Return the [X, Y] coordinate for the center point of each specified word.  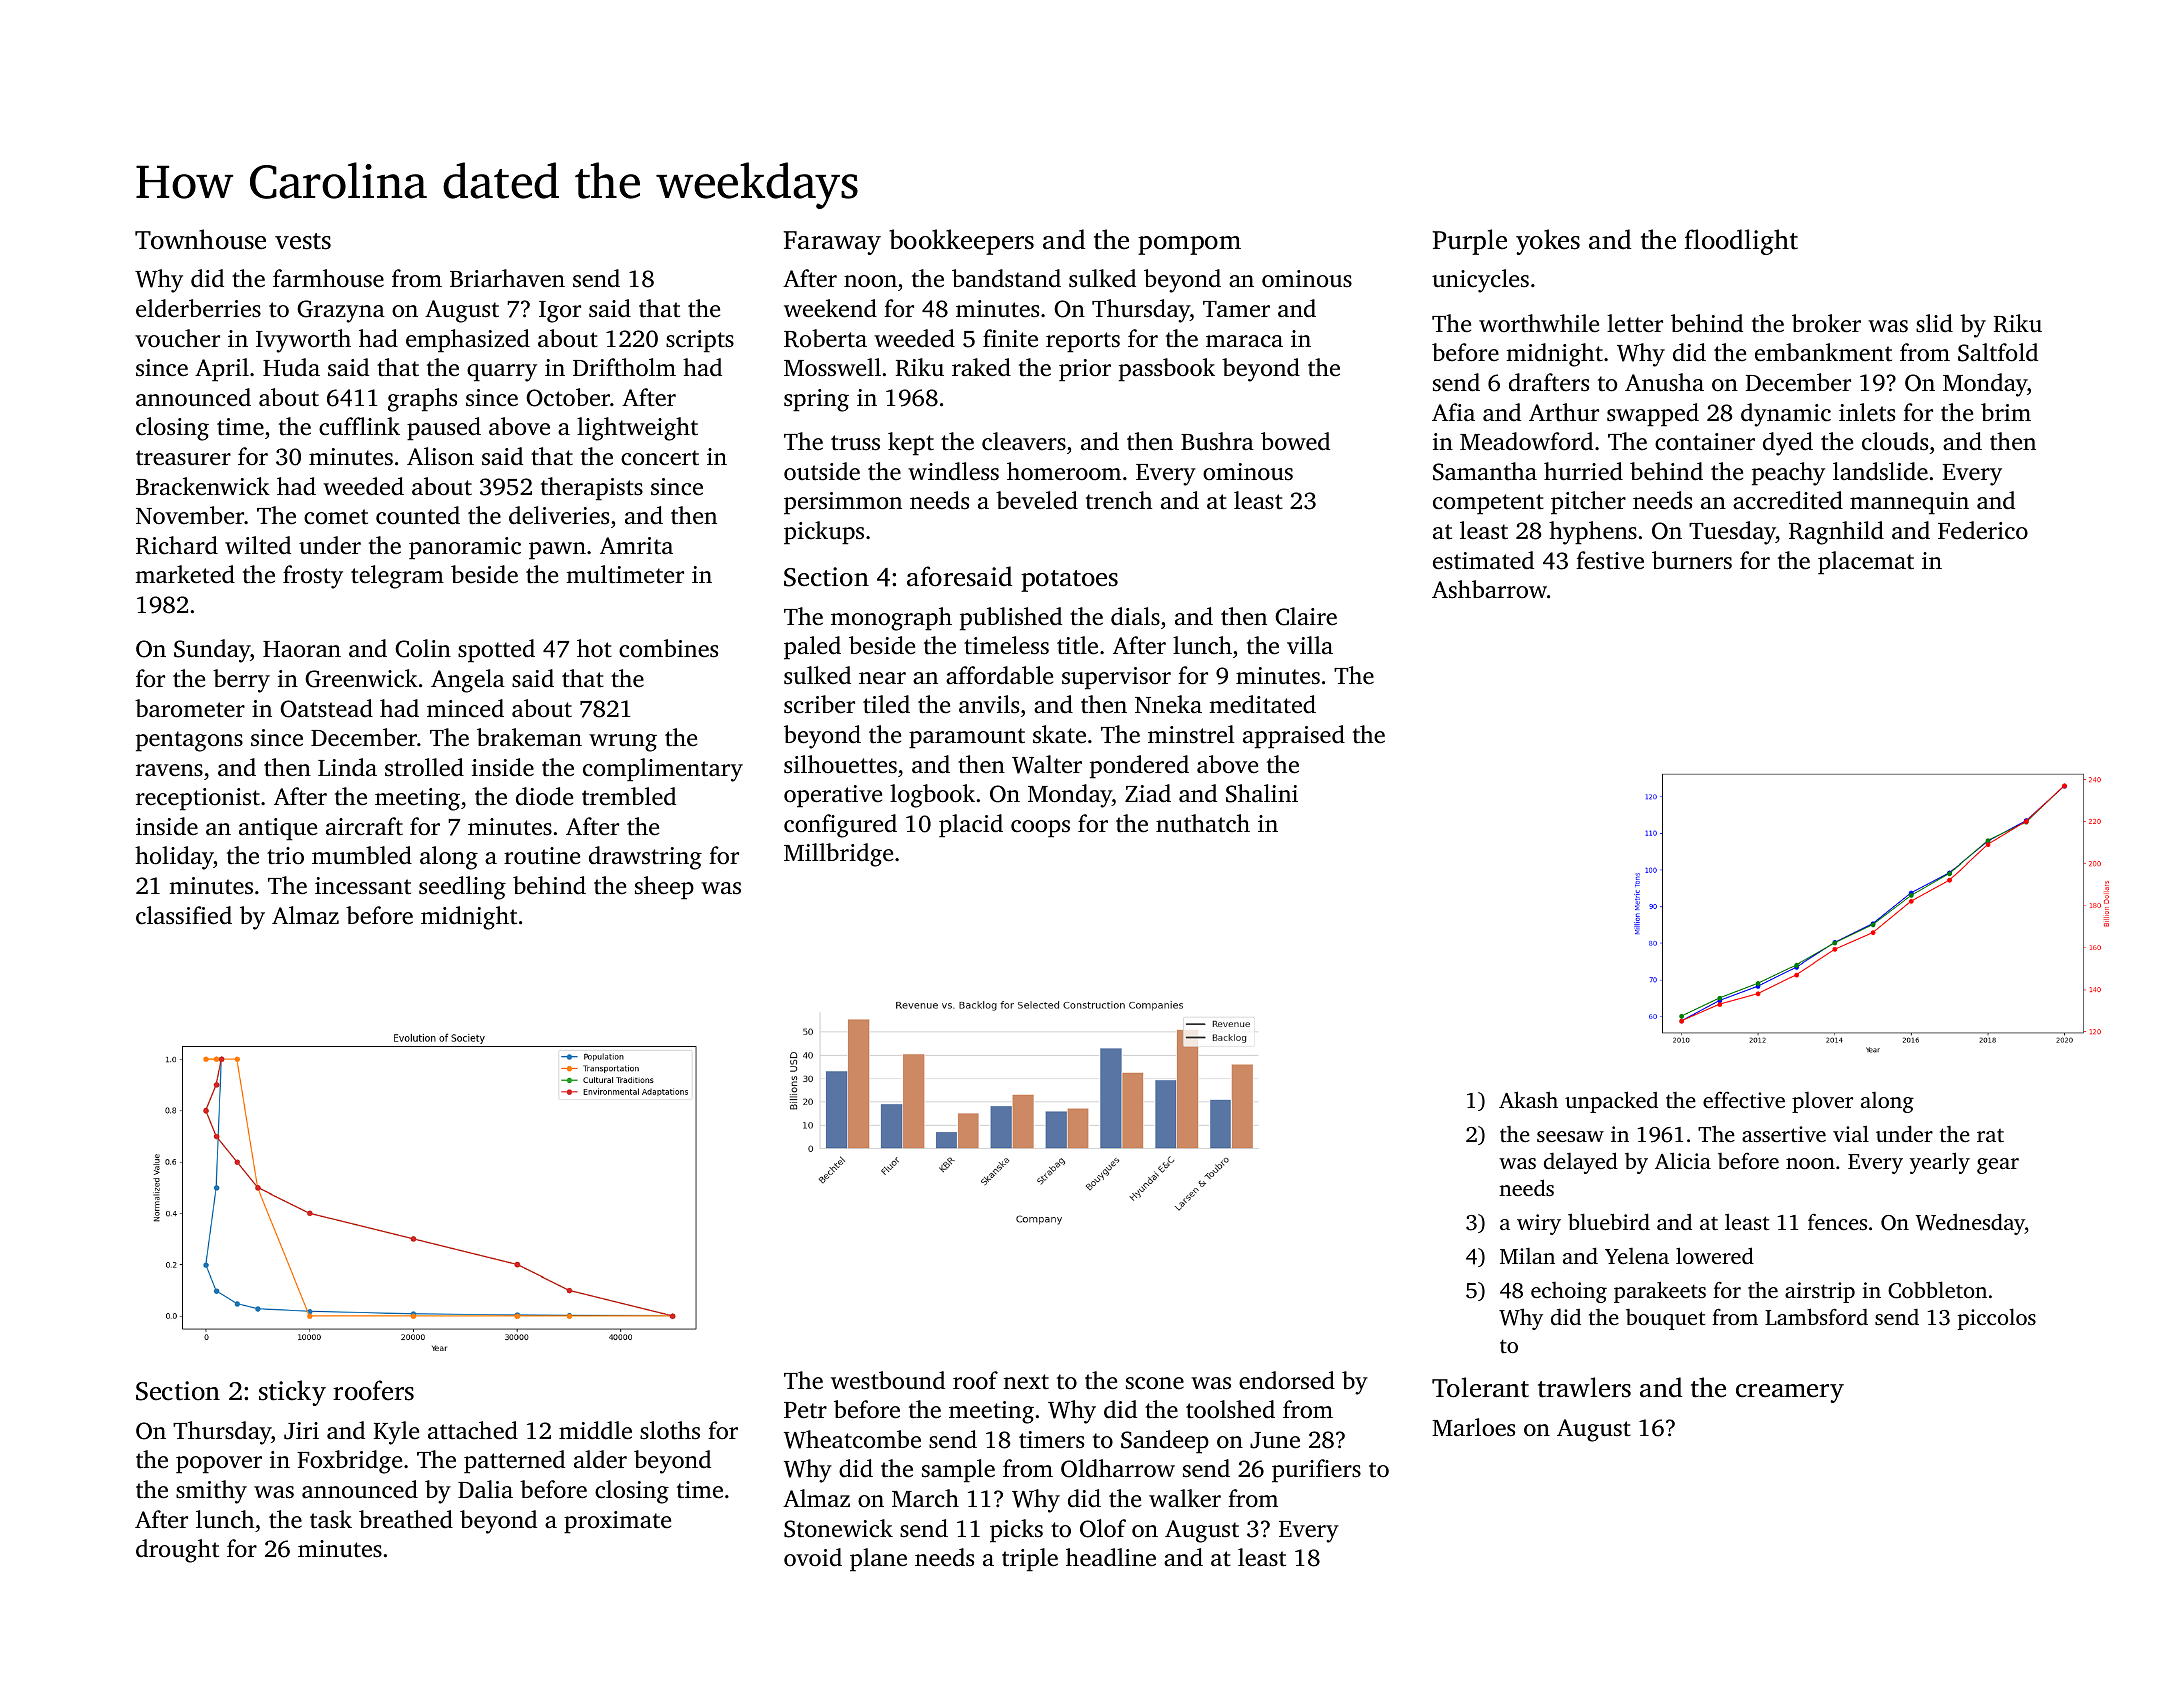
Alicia [1683, 1161]
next [1026, 1382]
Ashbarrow [1489, 589]
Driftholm [624, 367]
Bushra [1217, 441]
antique [278, 829]
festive [1610, 560]
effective [1744, 1099]
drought [177, 1551]
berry [241, 681]
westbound [888, 1380]
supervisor [1116, 678]
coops [1040, 829]
